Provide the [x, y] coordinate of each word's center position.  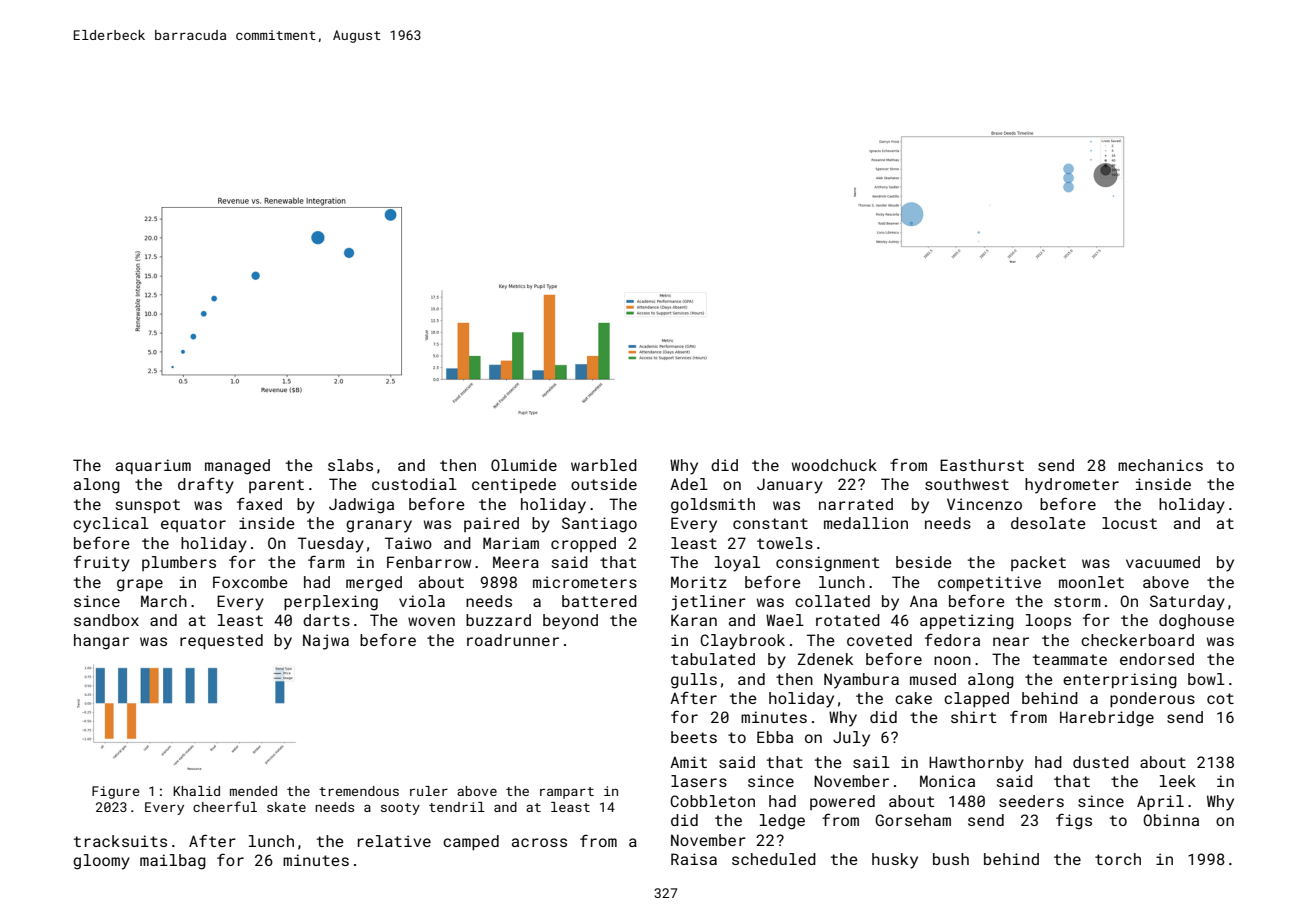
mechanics [1160, 465]
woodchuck [834, 465]
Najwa [326, 642]
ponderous [1152, 699]
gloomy [101, 862]
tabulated [713, 659]
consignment [828, 564]
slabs [350, 465]
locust [1129, 523]
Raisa [694, 859]
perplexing [331, 603]
